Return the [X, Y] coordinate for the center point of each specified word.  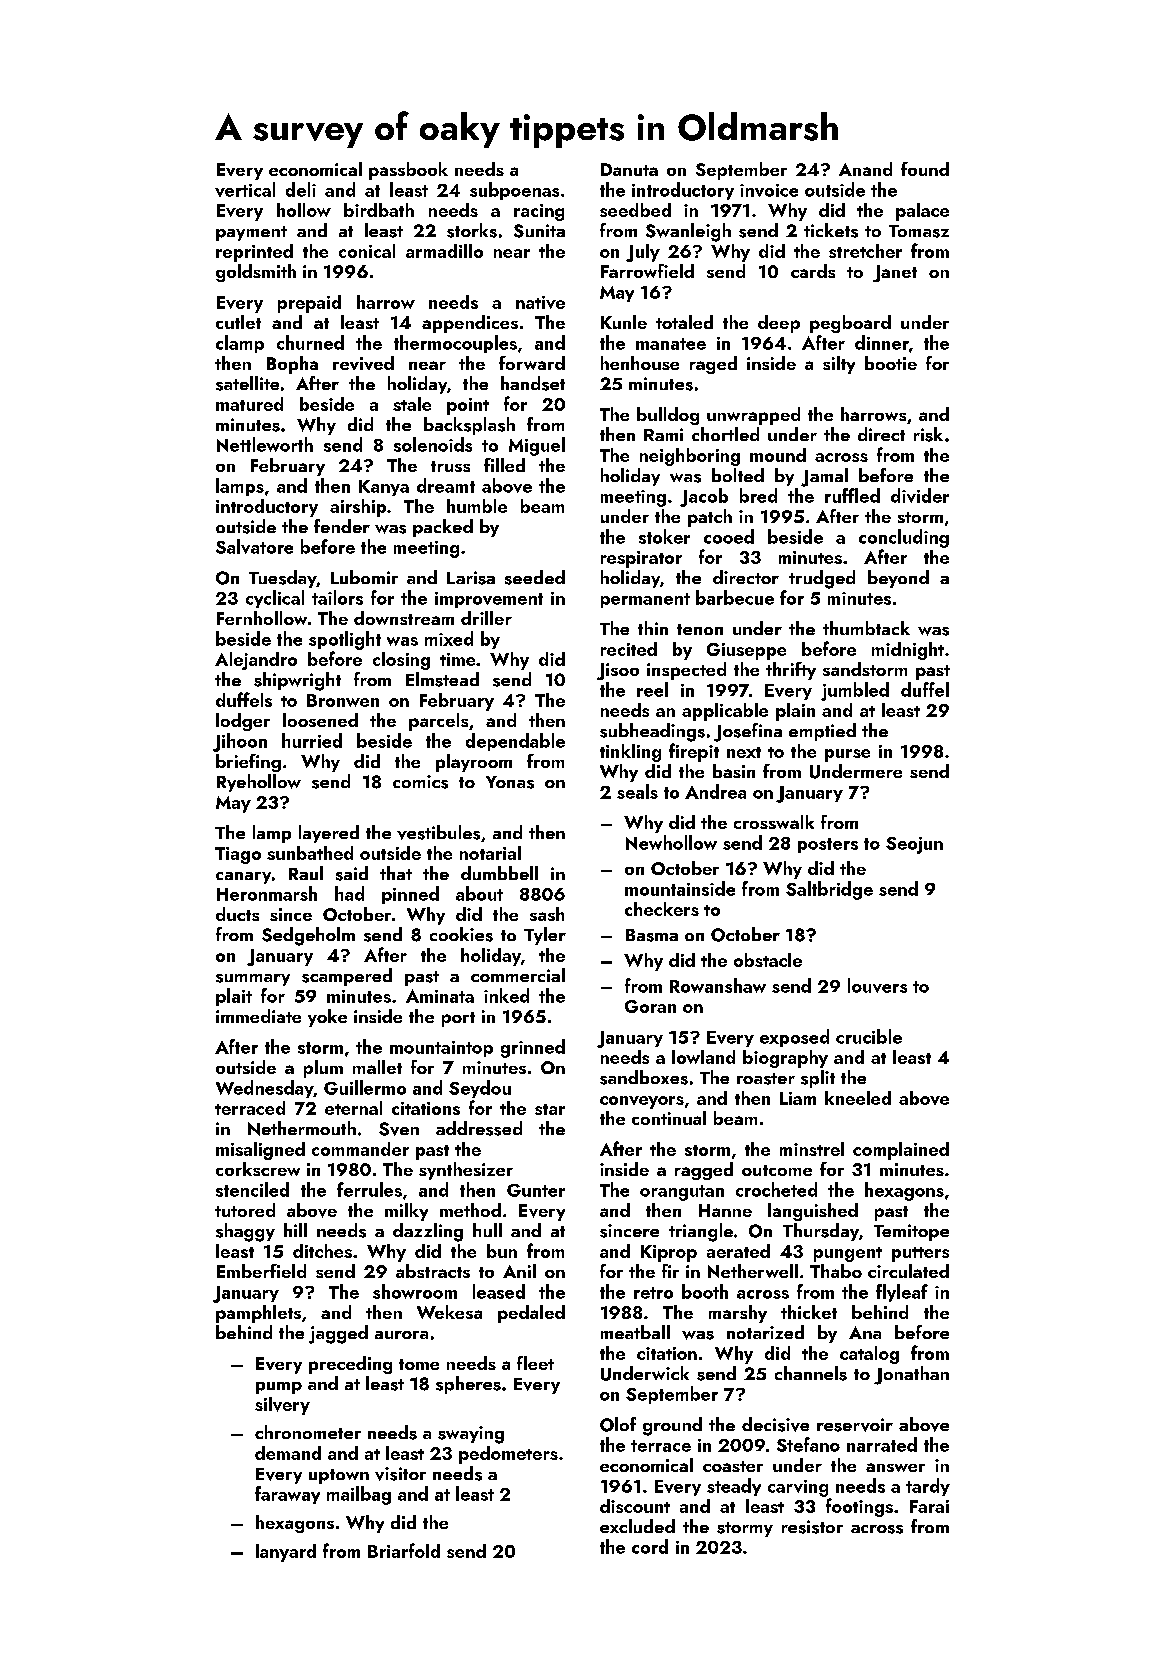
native [540, 302]
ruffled [852, 495]
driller [486, 618]
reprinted [254, 253]
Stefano [808, 1444]
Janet [895, 273]
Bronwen [343, 700]
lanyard [286, 1553]
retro [653, 1293]
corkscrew [258, 1169]
